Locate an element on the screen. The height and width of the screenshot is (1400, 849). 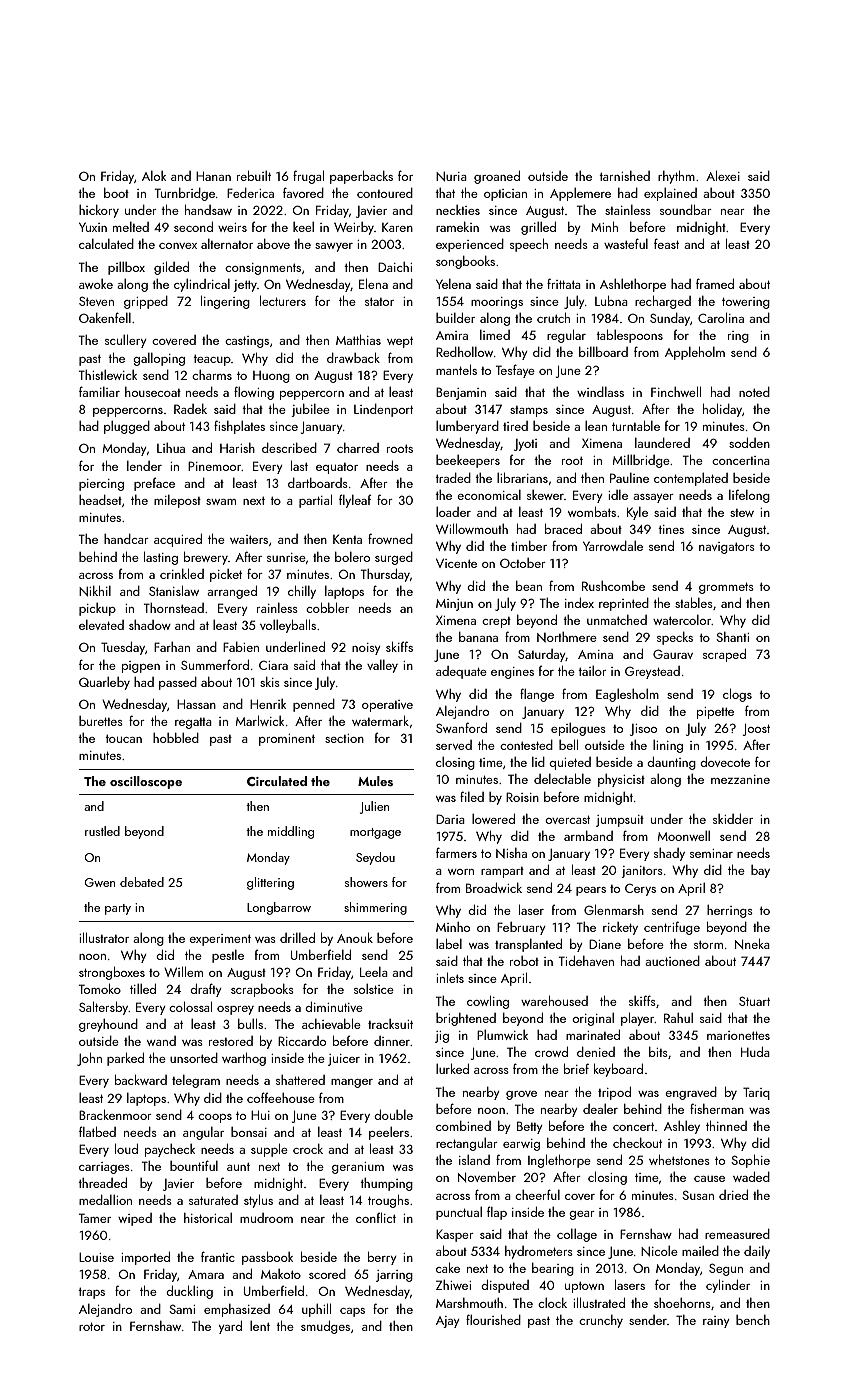
Daria is located at coordinates (450, 819).
